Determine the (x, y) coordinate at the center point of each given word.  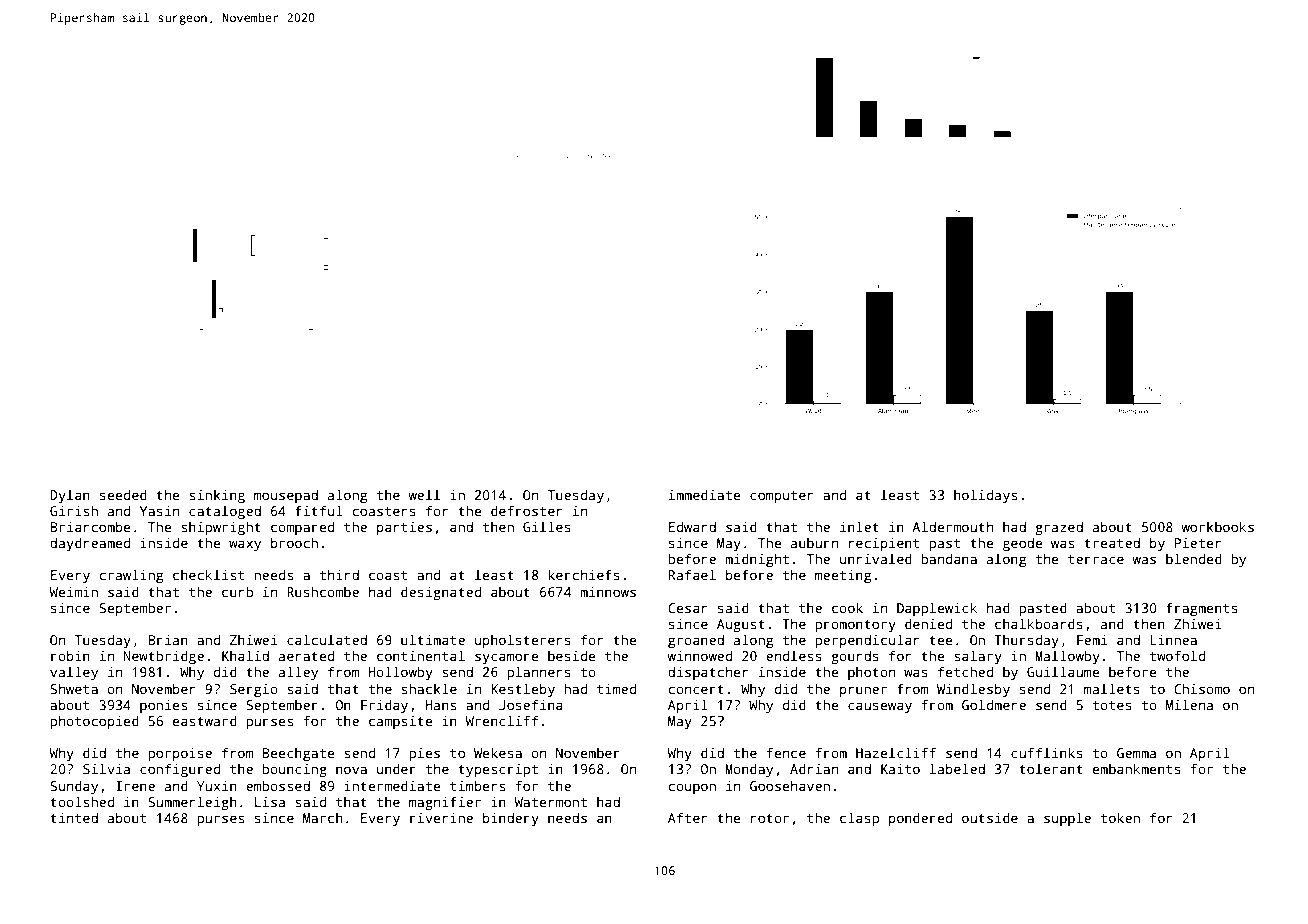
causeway (880, 707)
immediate (705, 494)
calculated (327, 639)
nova (351, 770)
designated (441, 593)
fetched (965, 671)
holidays (985, 496)
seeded (123, 494)
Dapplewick (937, 609)
